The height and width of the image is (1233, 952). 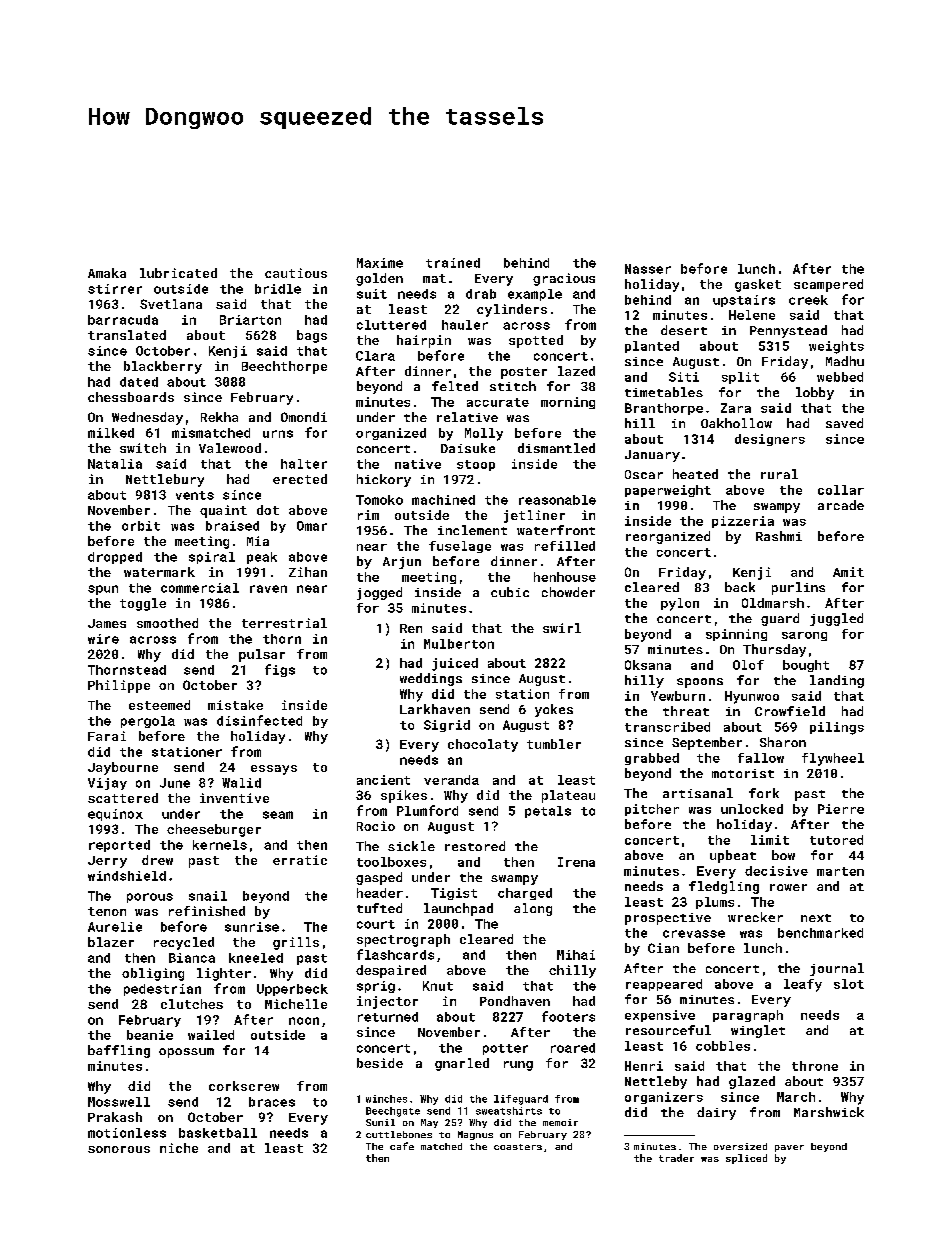 I want to click on Zihan, so click(x=308, y=572).
